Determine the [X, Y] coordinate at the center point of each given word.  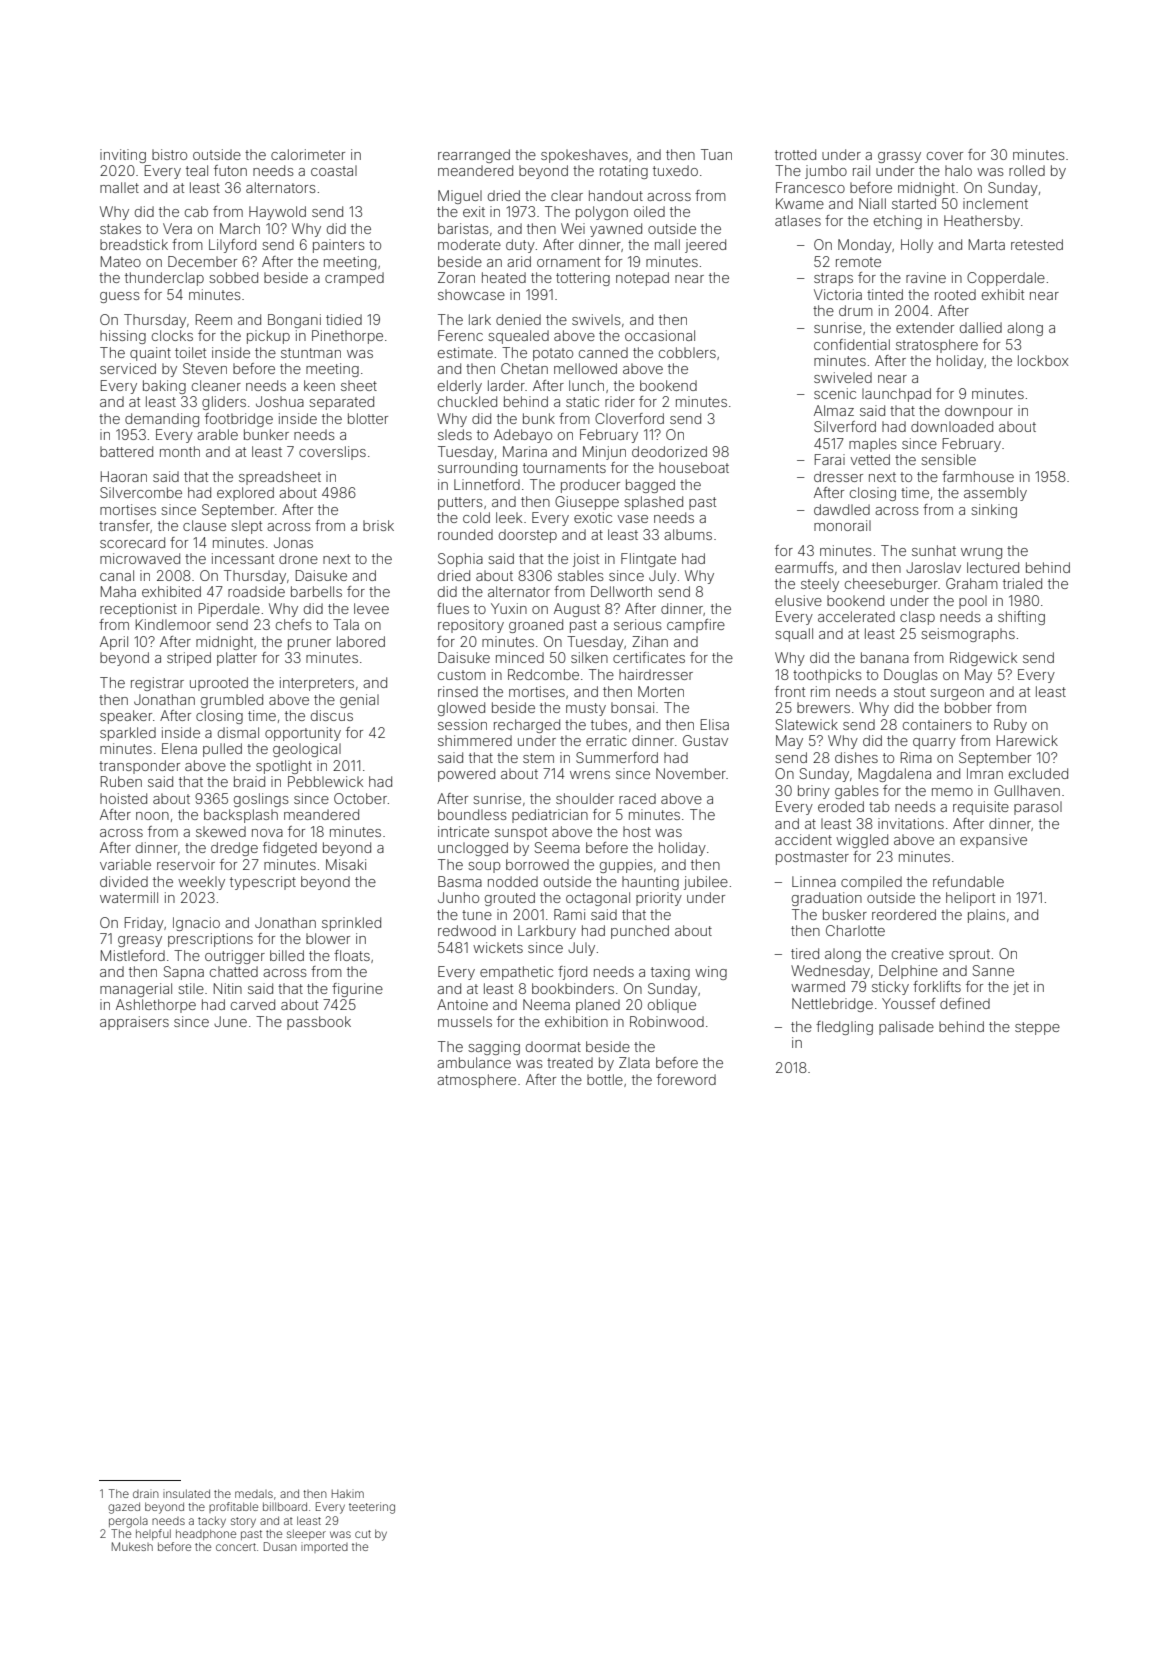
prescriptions [210, 940]
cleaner [216, 385]
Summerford [617, 757]
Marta [987, 244]
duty [520, 246]
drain [146, 1494]
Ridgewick [983, 659]
